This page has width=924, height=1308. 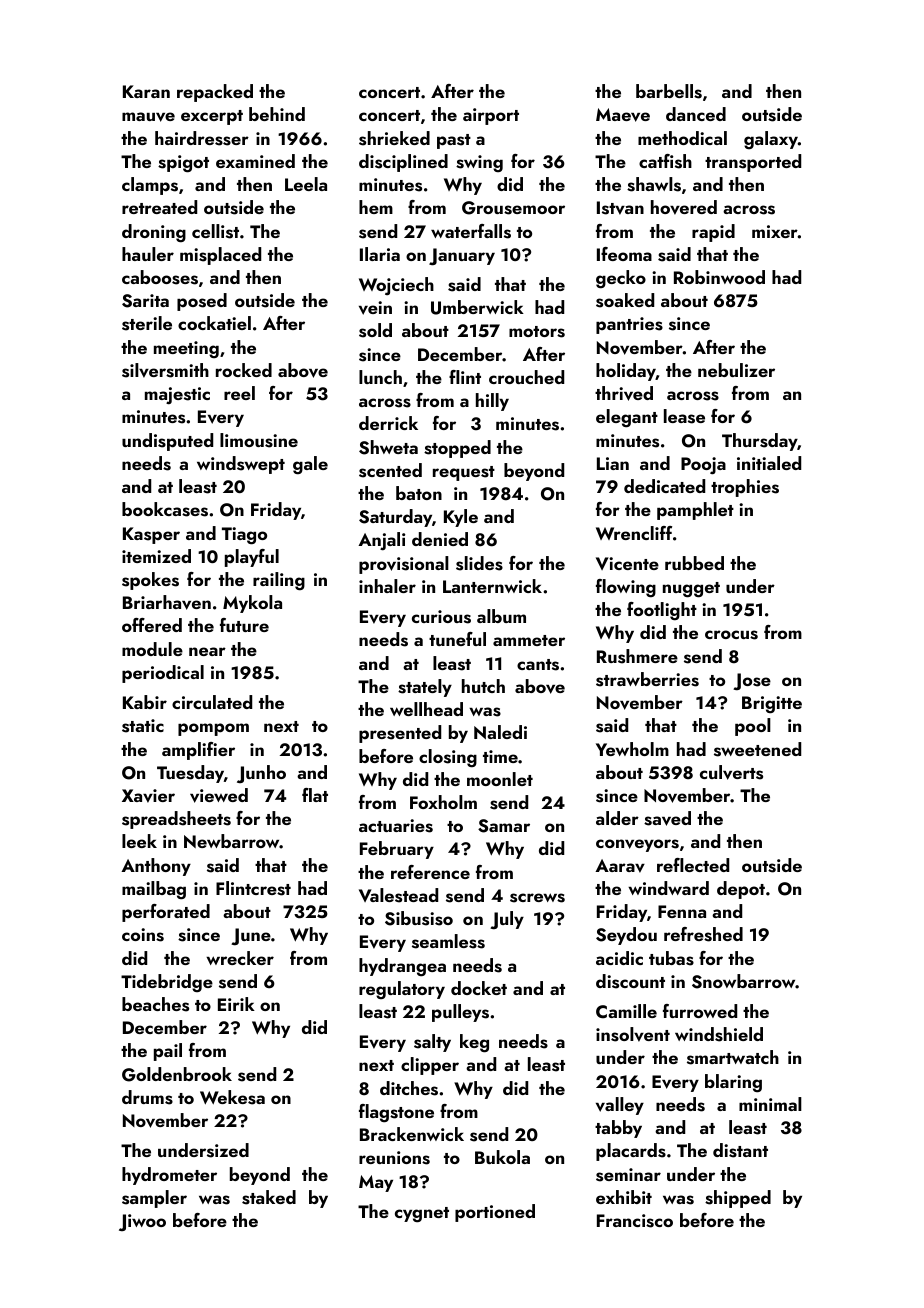 What do you see at coordinates (513, 208) in the page?
I see `Grousemoor` at bounding box center [513, 208].
